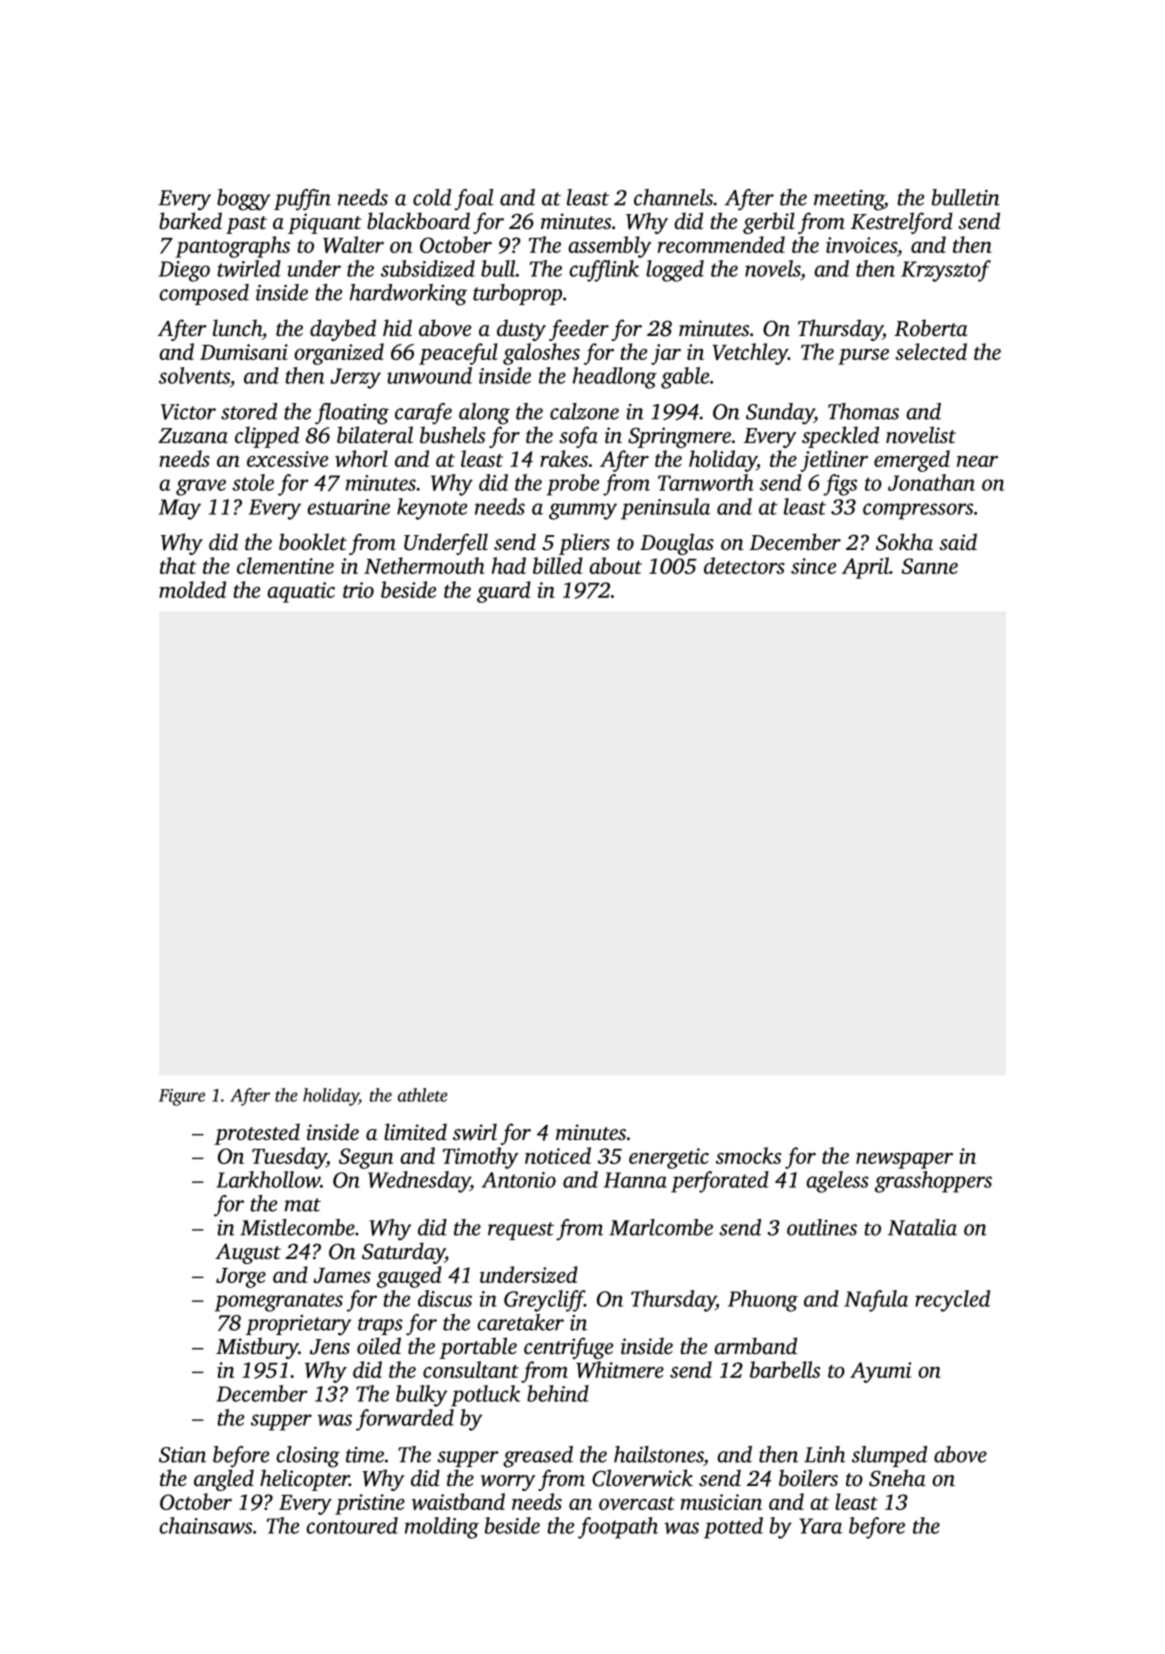 Image resolution: width=1165 pixels, height=1654 pixels. I want to click on Sanne, so click(929, 566).
